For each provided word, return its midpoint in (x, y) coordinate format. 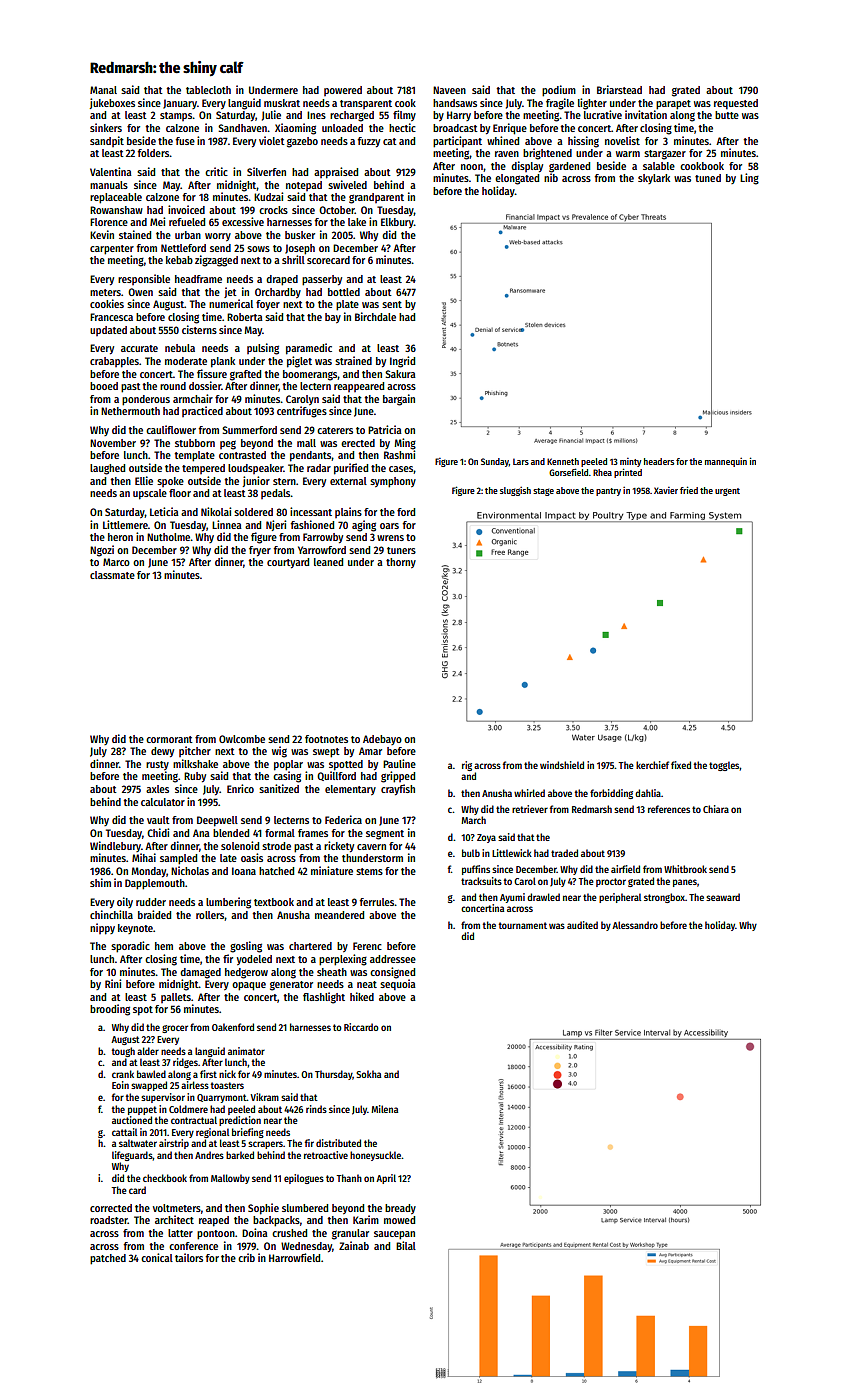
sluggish (515, 491)
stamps (176, 116)
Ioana (244, 871)
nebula (180, 348)
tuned (708, 178)
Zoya (486, 838)
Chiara (716, 809)
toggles (724, 766)
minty (630, 462)
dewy (162, 752)
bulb (471, 853)
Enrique (510, 129)
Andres (209, 1155)
